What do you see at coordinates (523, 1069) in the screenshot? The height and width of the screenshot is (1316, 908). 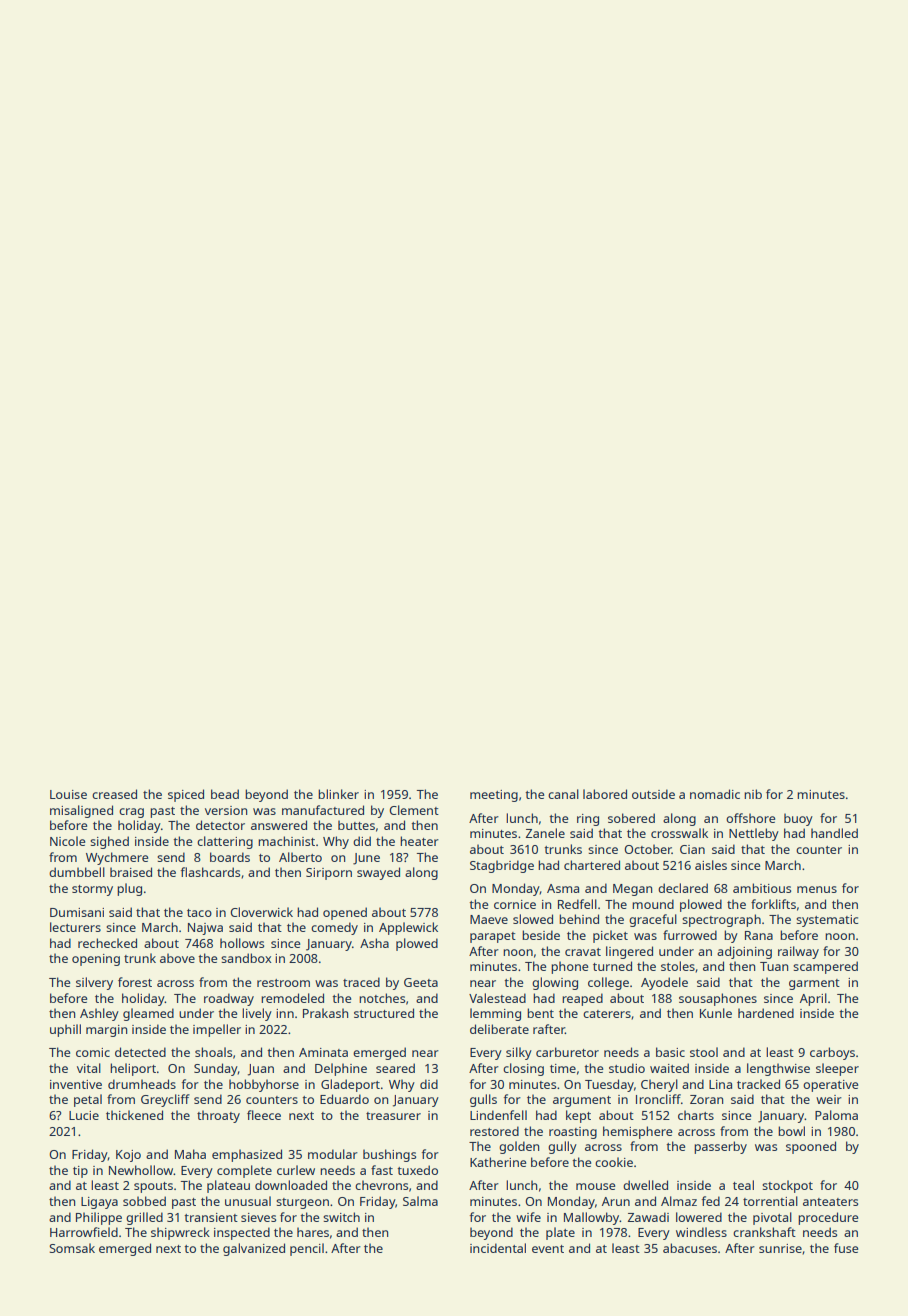 I see `closing` at bounding box center [523, 1069].
